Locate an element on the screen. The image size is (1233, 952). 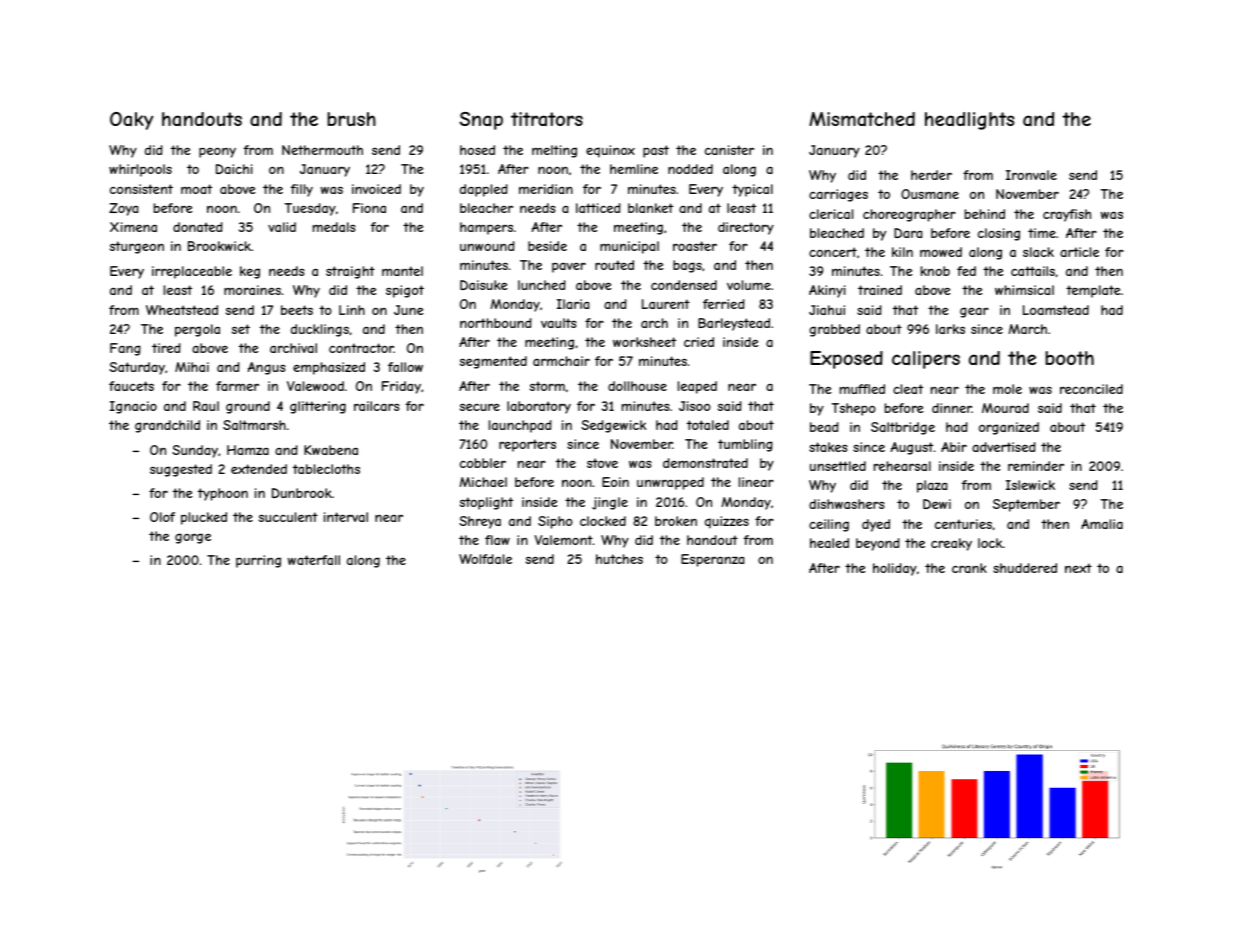
launchpad is located at coordinates (520, 426).
